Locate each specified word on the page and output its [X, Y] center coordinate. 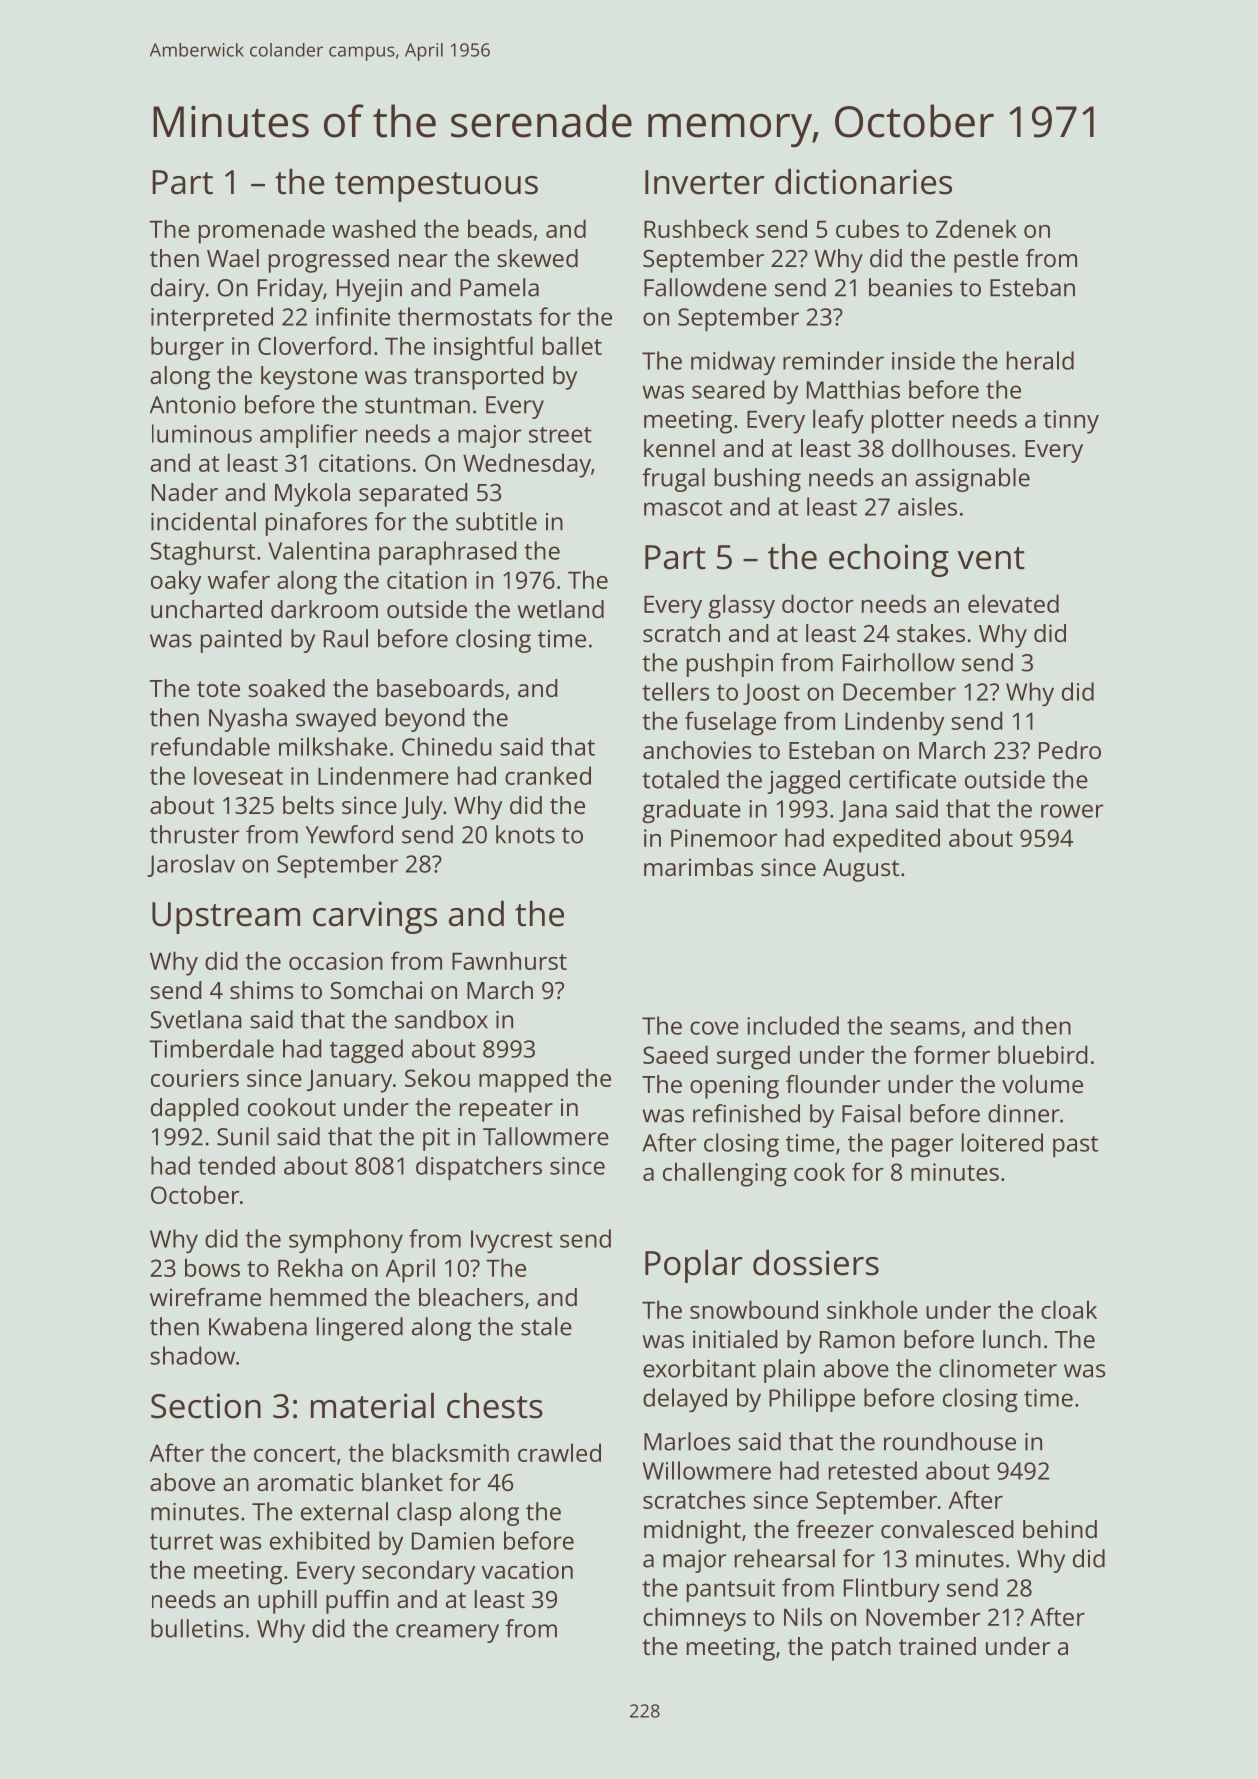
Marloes [687, 1441]
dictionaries [863, 181]
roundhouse [950, 1441]
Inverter [705, 182]
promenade [262, 231]
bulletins [197, 1628]
